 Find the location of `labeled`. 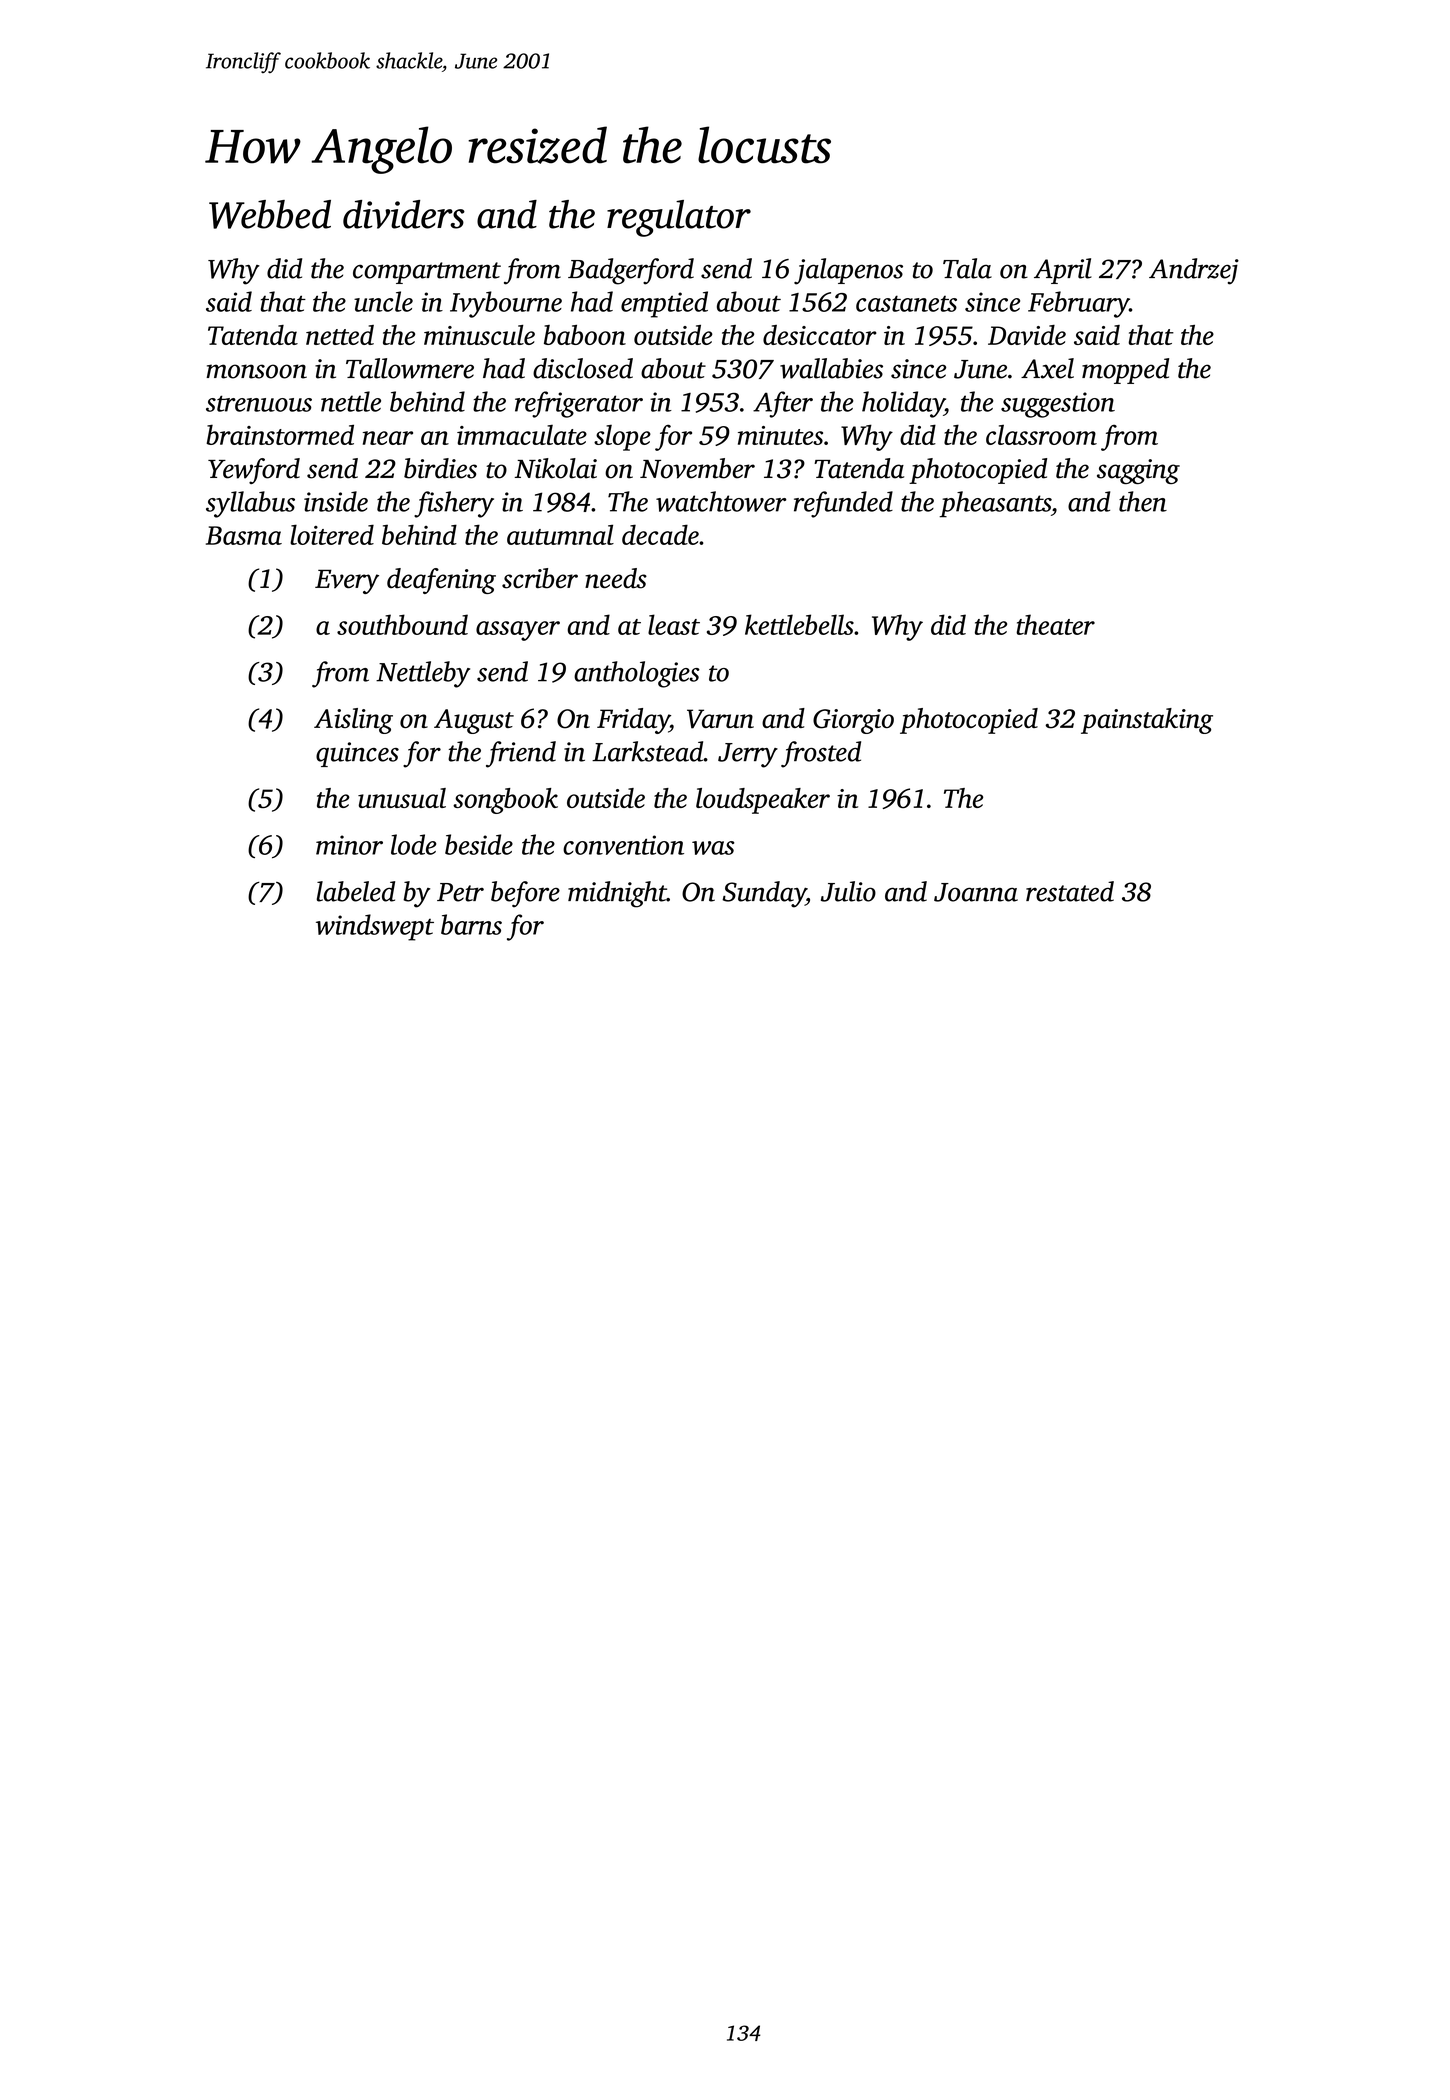

labeled is located at coordinates (355, 891).
